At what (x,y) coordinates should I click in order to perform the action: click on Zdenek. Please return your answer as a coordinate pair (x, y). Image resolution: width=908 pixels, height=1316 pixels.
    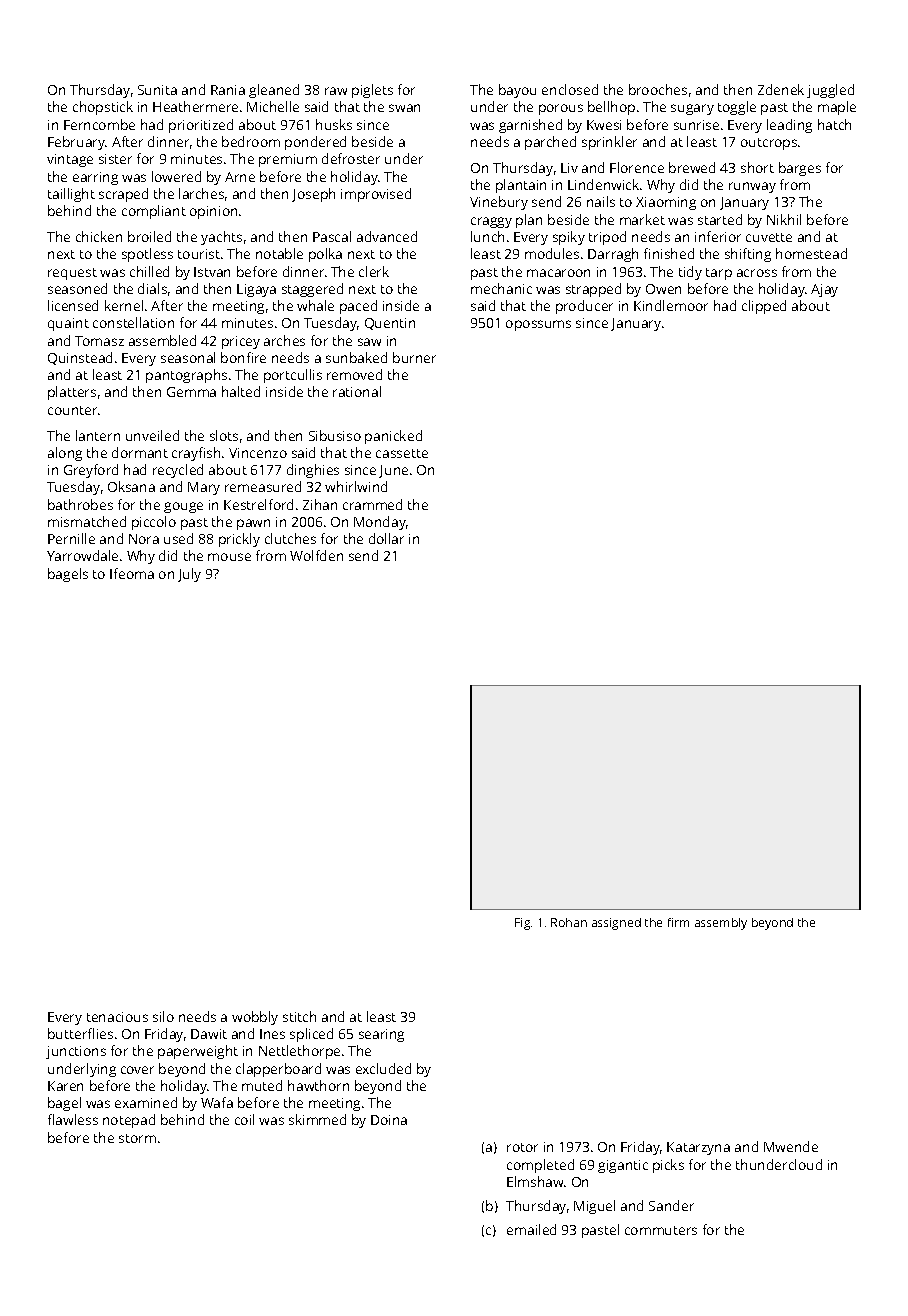
    Looking at the image, I should click on (781, 89).
